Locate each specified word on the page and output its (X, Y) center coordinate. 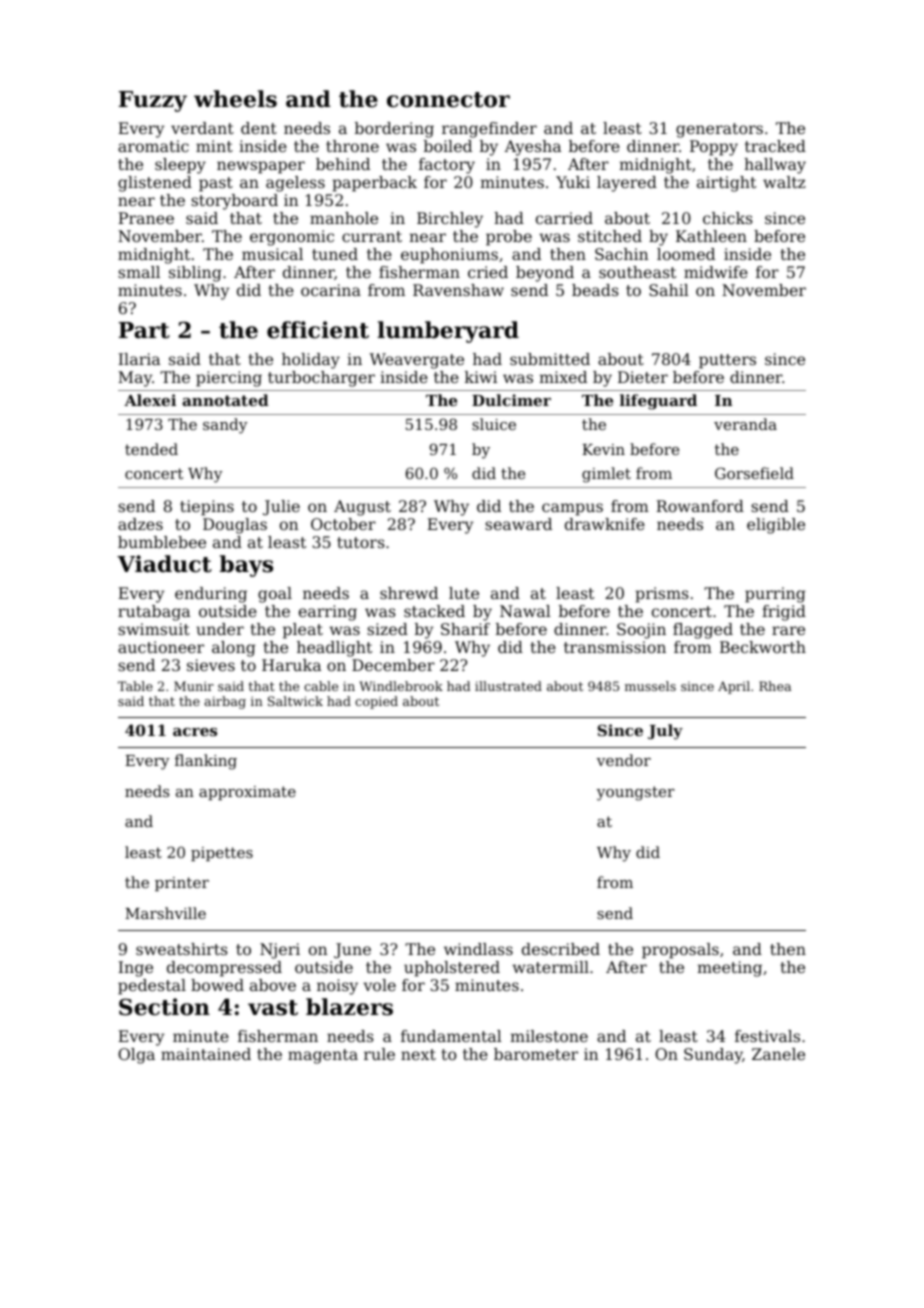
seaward (518, 524)
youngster (636, 793)
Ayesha (532, 148)
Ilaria (139, 359)
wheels (235, 99)
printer (182, 884)
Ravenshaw (458, 290)
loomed (686, 254)
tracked (775, 146)
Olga (136, 1056)
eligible (776, 526)
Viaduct (164, 564)
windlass (478, 949)
